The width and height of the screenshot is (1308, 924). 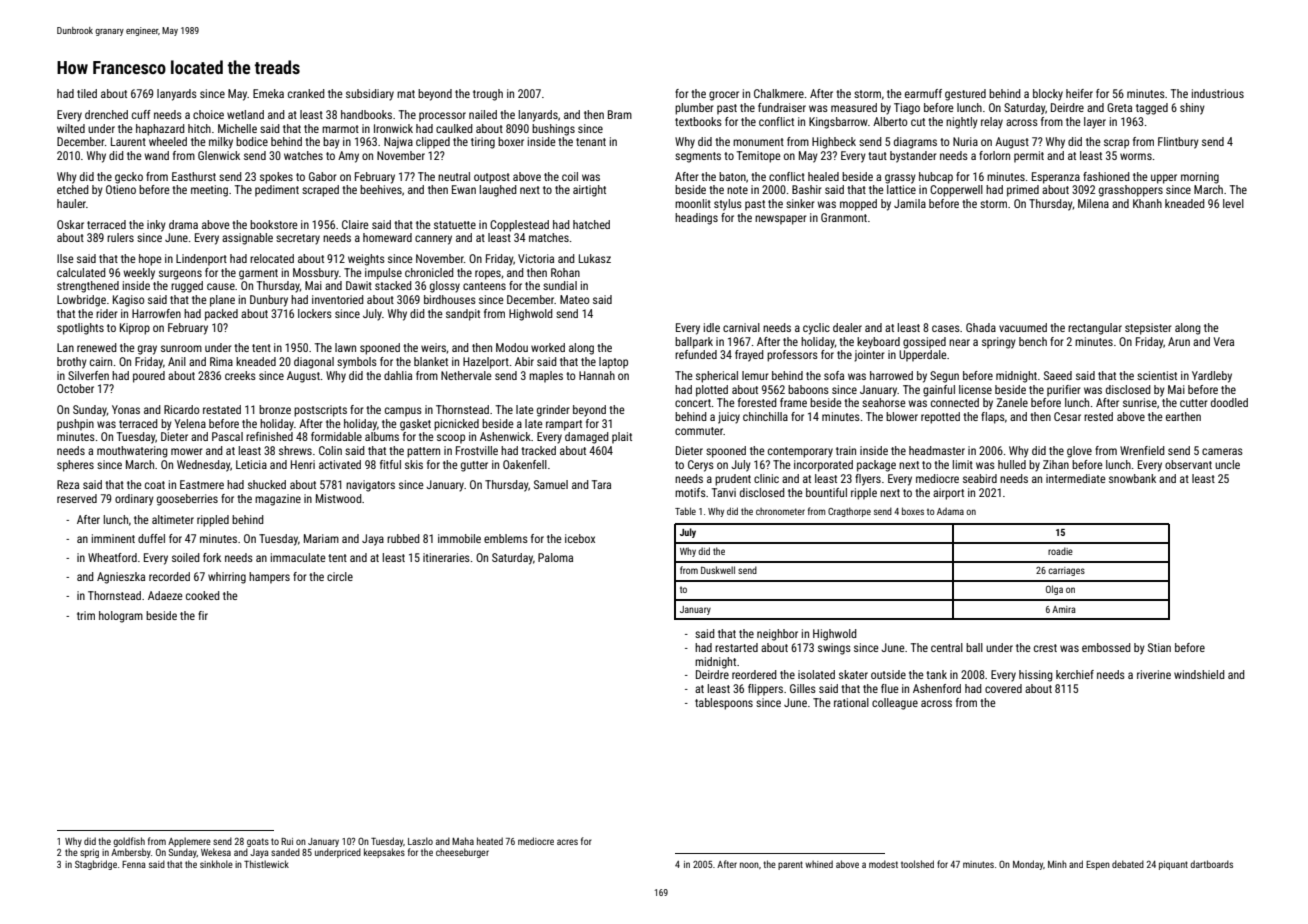 I want to click on duffel, so click(x=151, y=538).
